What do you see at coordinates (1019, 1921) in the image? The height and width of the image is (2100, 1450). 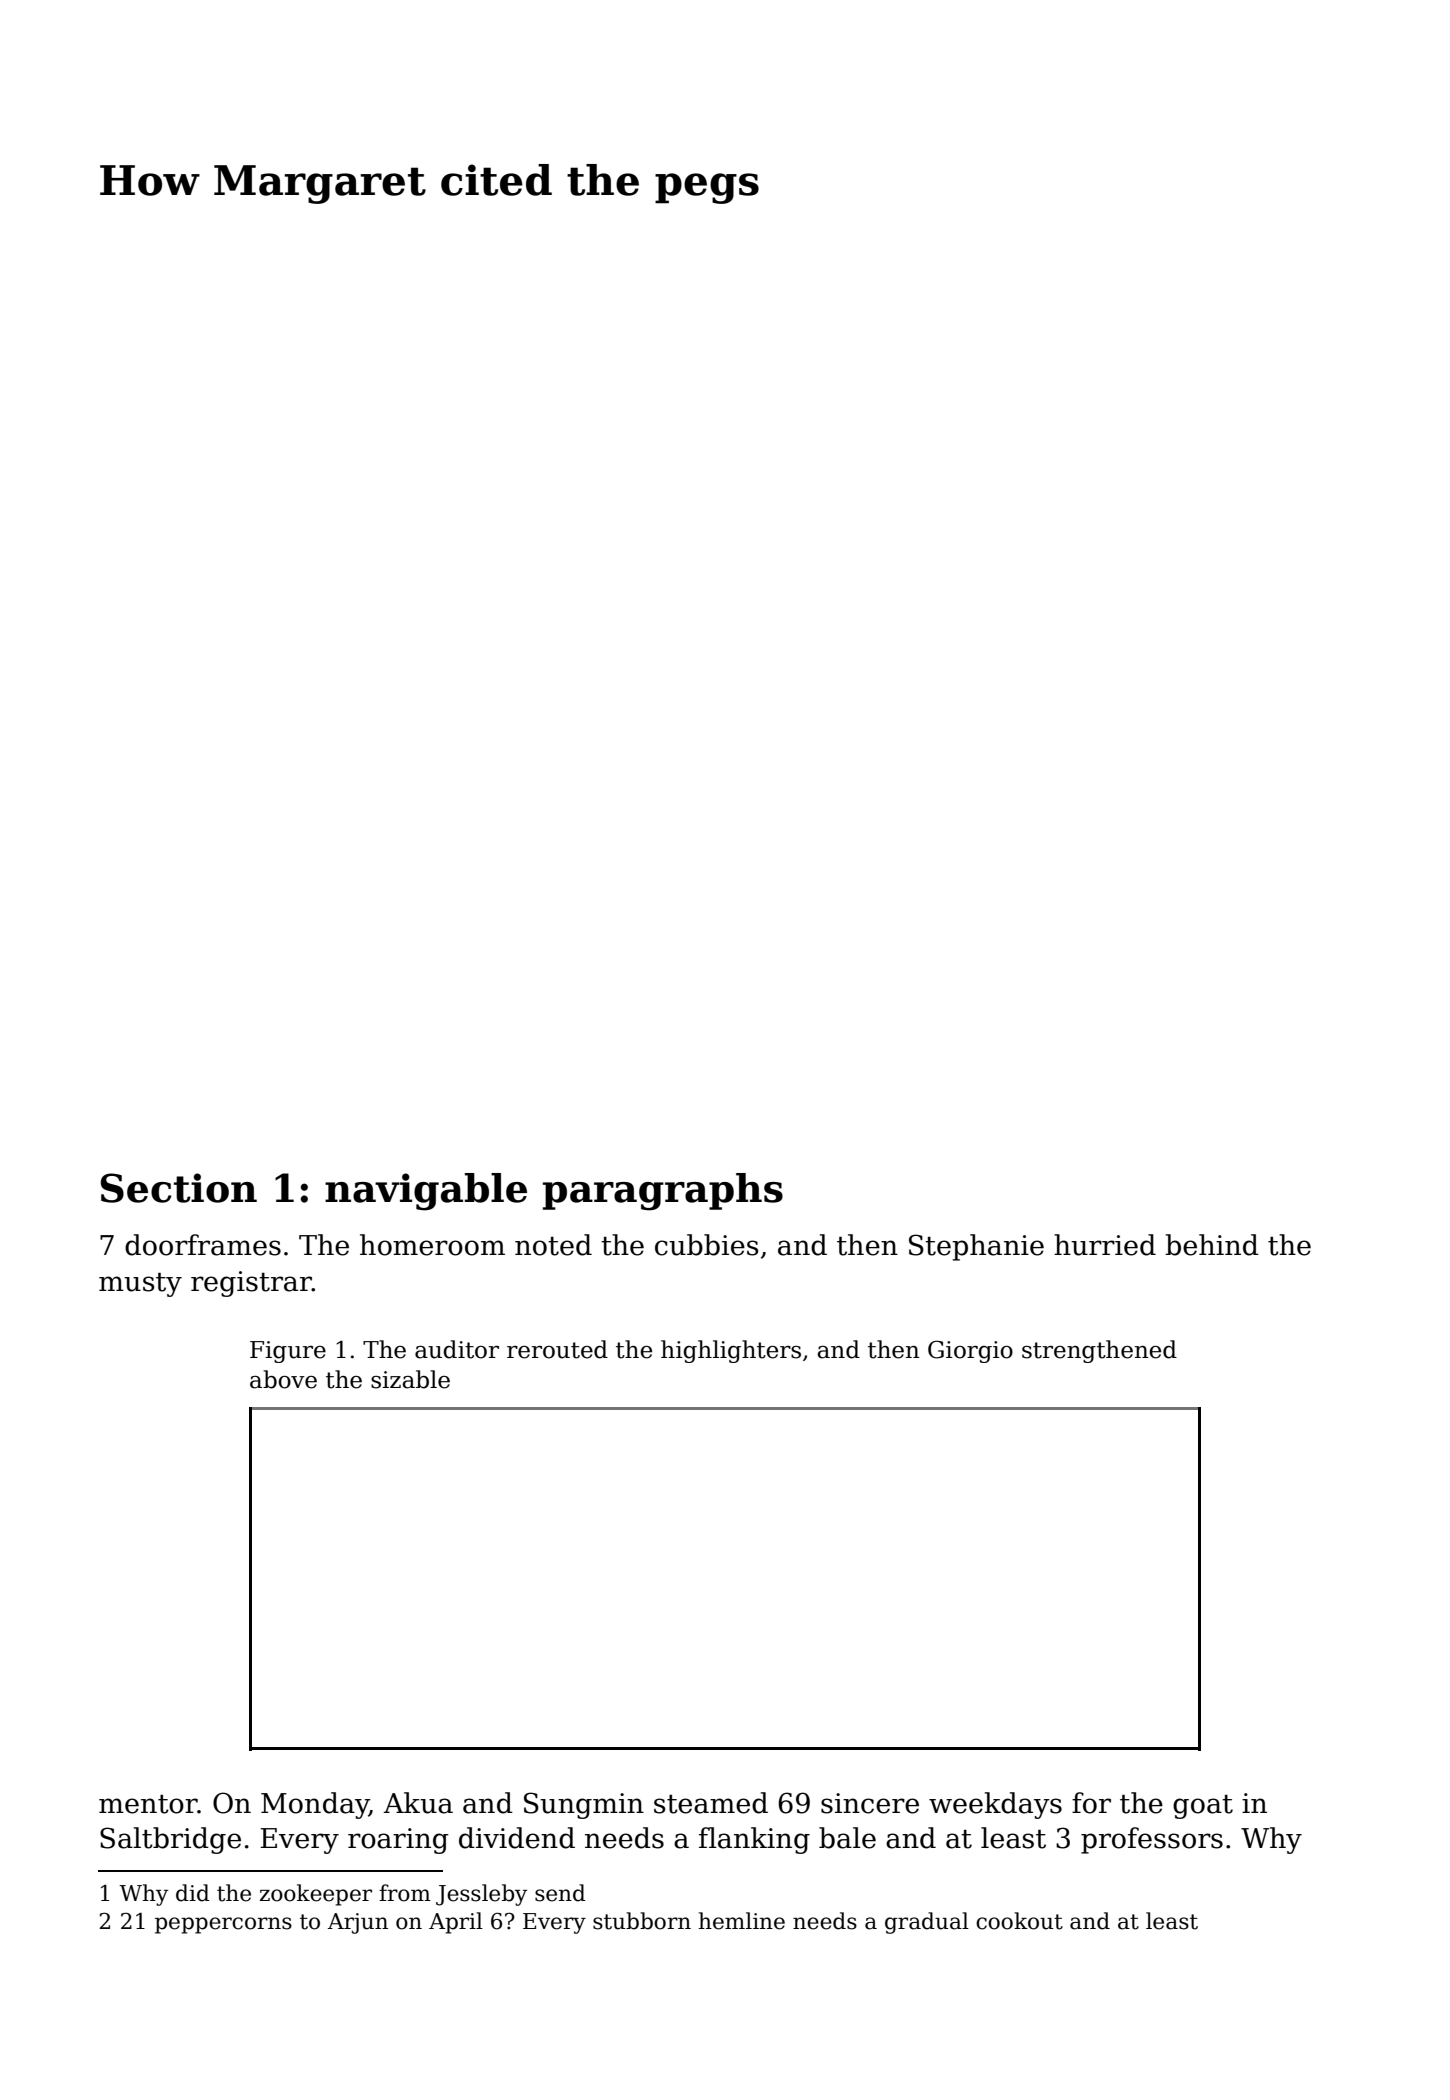 I see `cookout` at bounding box center [1019, 1921].
